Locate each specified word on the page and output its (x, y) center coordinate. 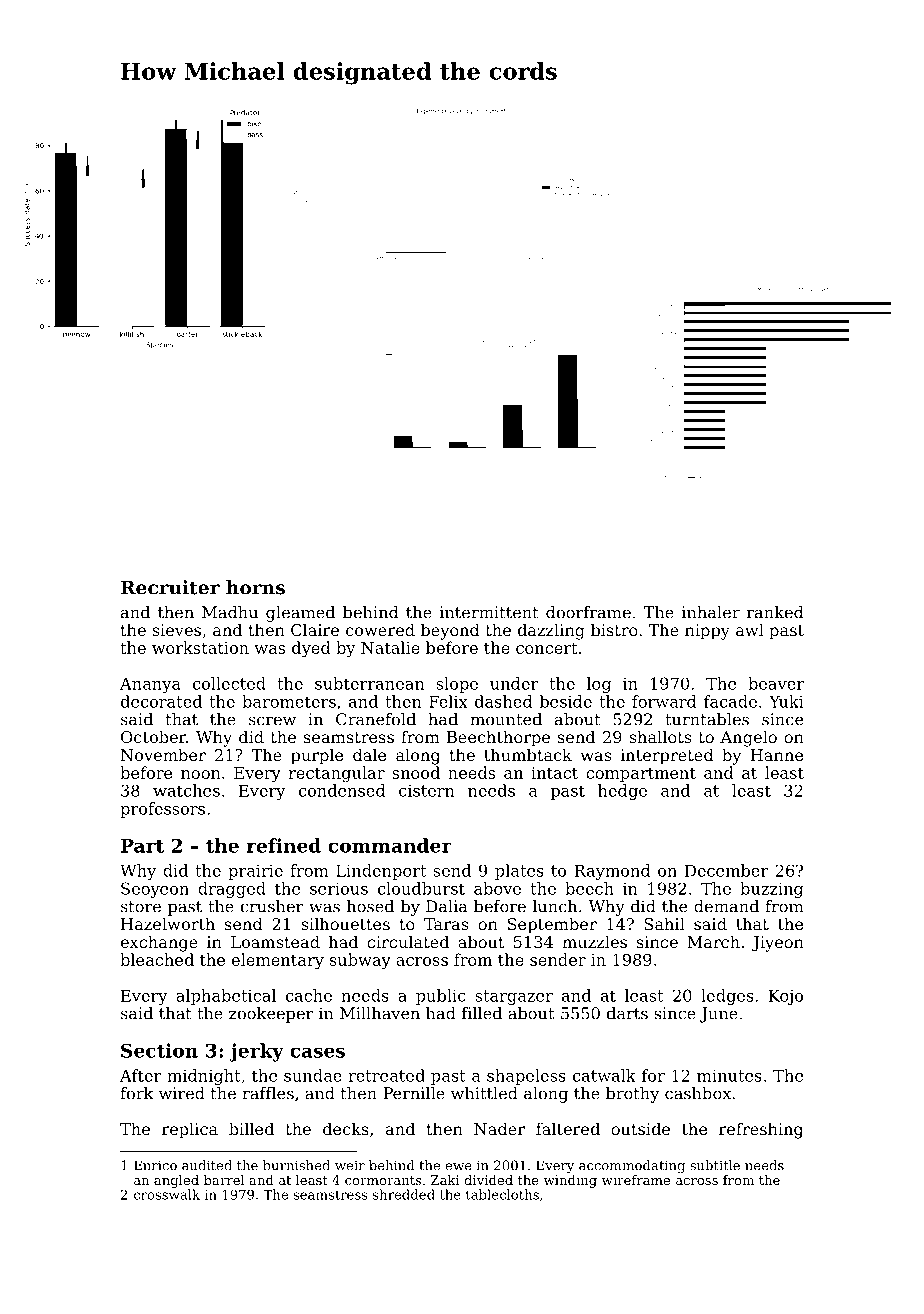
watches (186, 790)
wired (182, 1093)
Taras (446, 924)
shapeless (526, 1077)
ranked (775, 612)
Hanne (776, 755)
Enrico (155, 1165)
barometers (289, 701)
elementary (278, 961)
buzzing (772, 890)
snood (416, 772)
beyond (450, 631)
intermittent (489, 612)
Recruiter (170, 587)
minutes (729, 1075)
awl (750, 629)
